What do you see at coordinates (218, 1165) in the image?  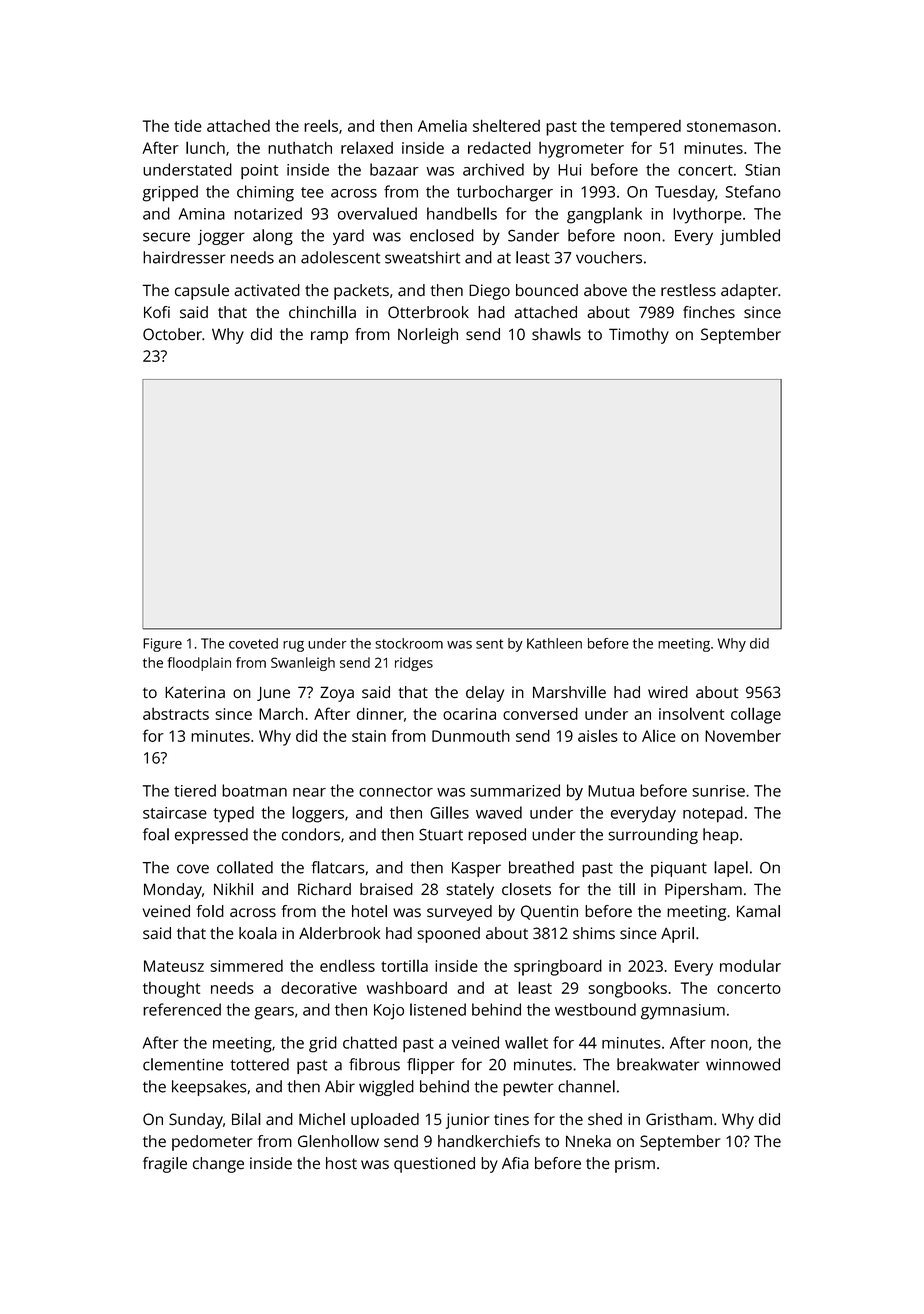 I see `change` at bounding box center [218, 1165].
